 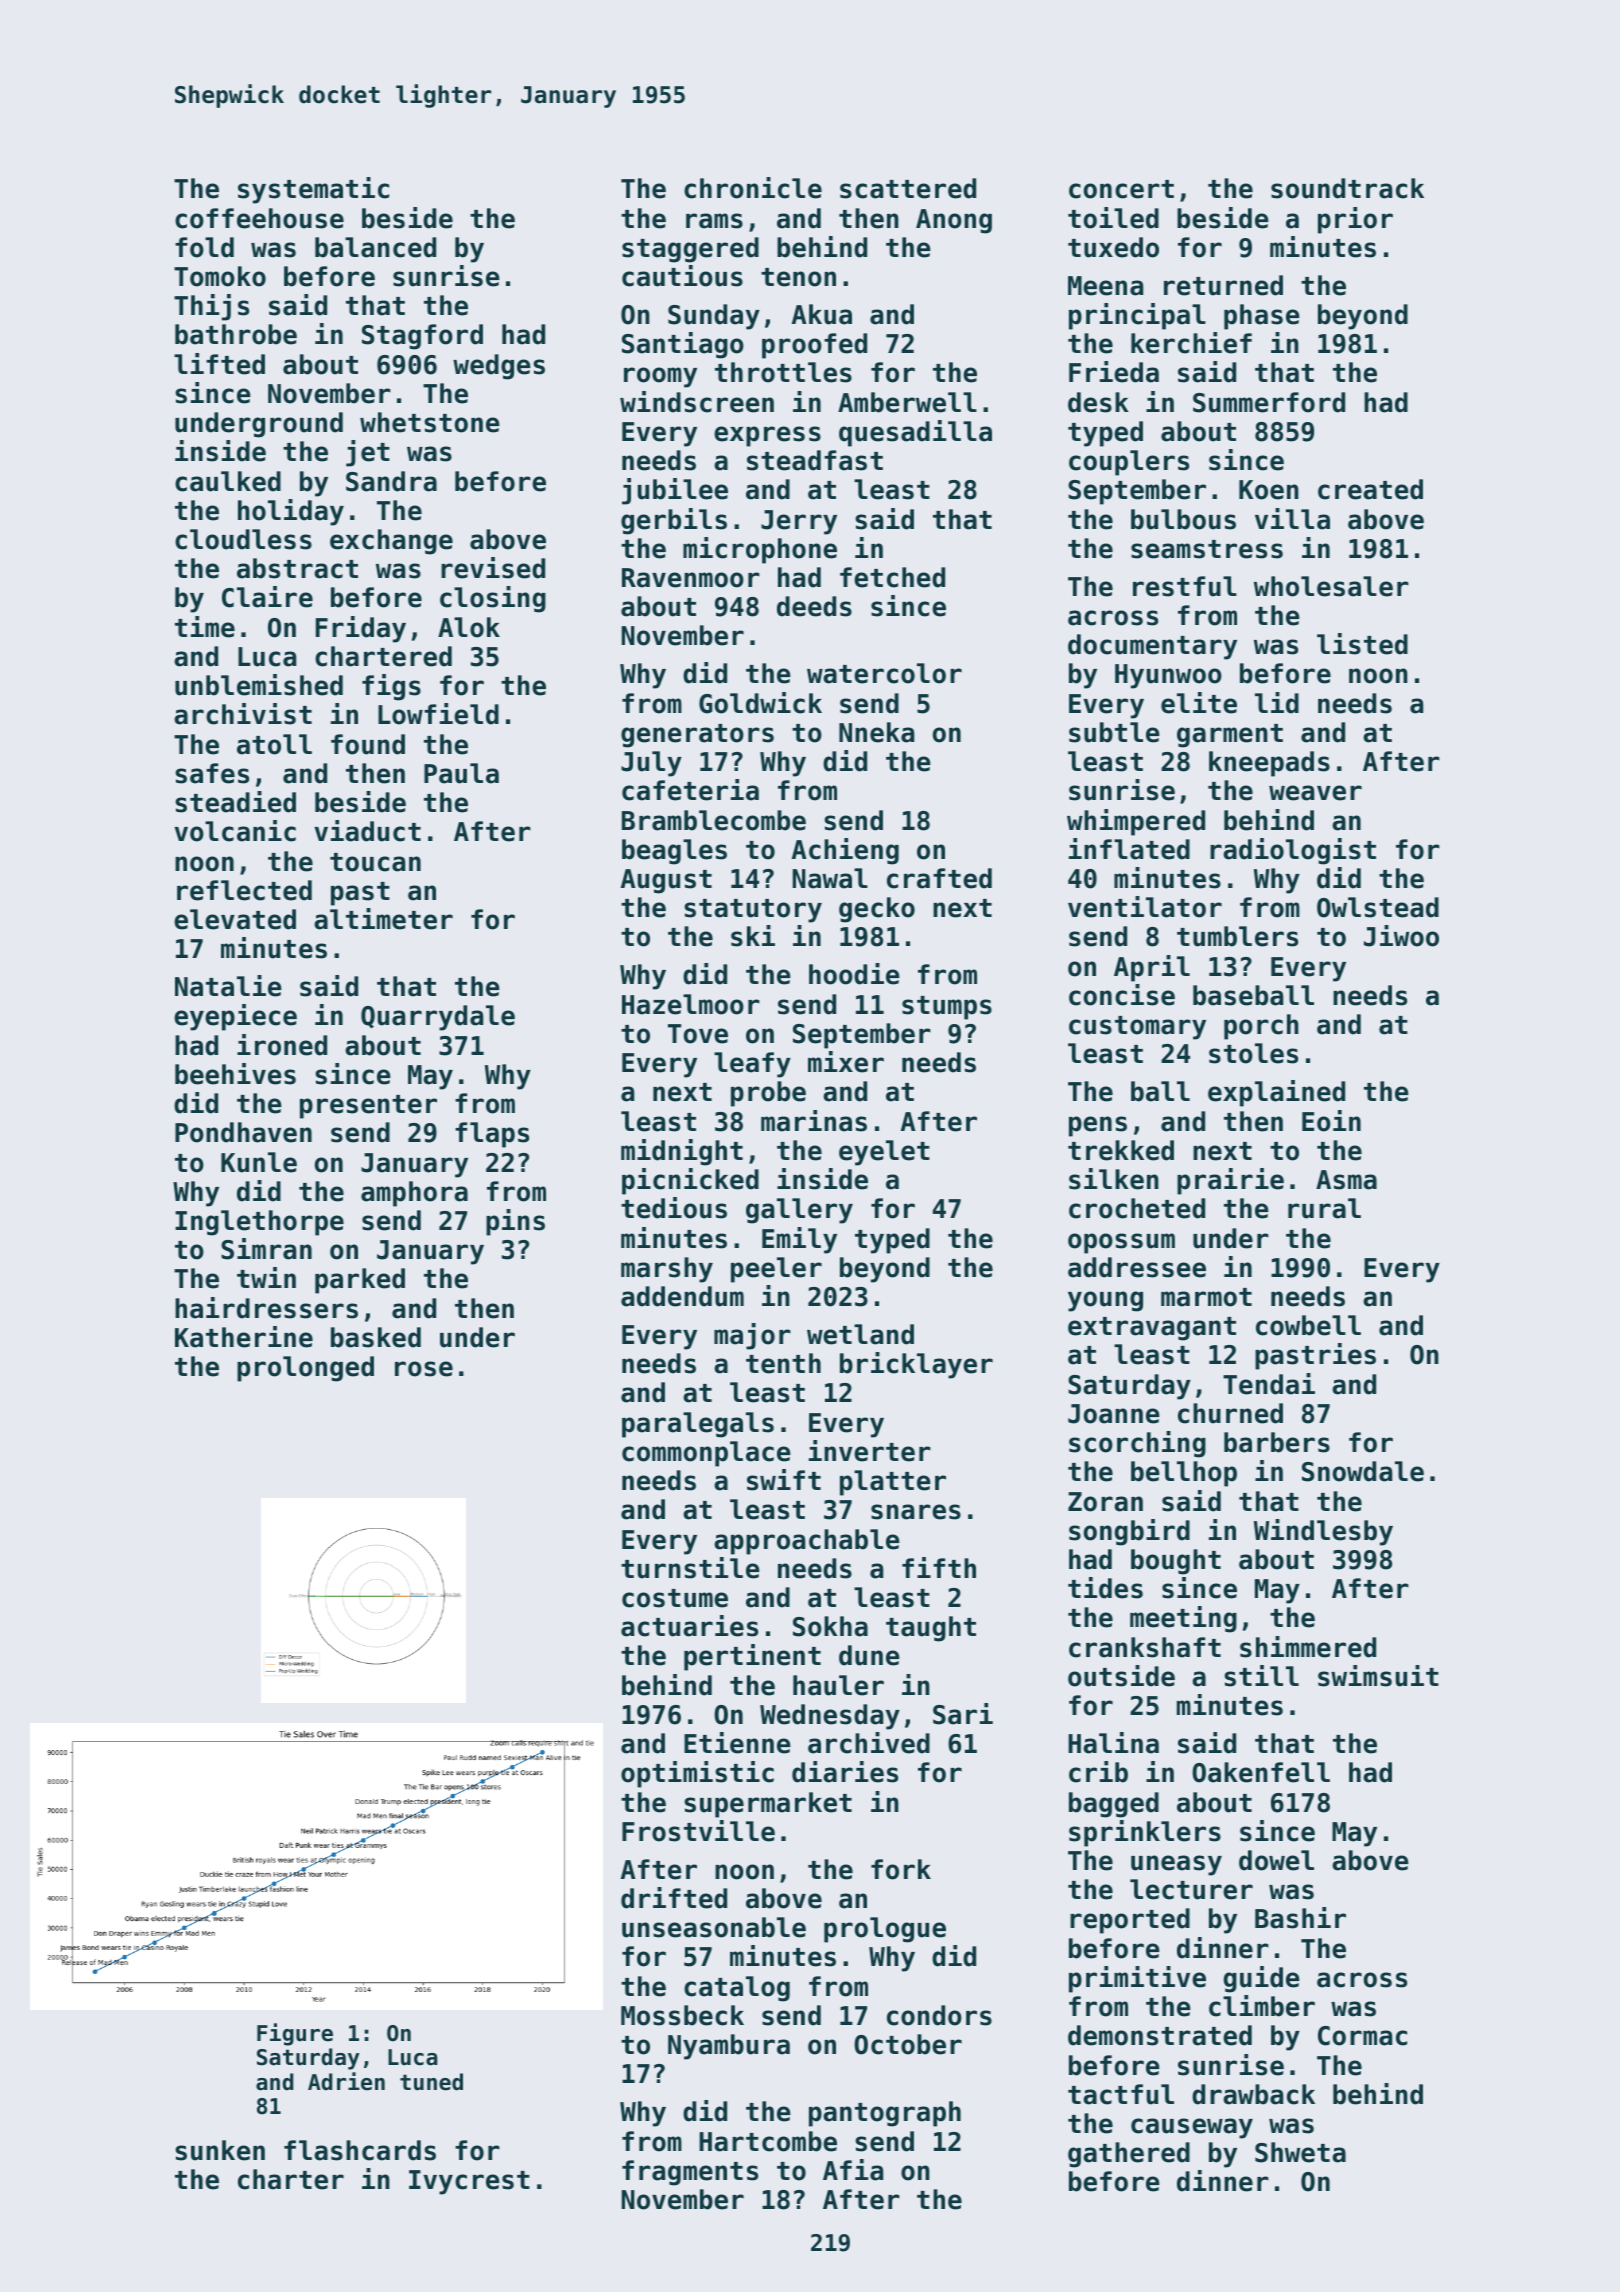 What do you see at coordinates (1378, 1676) in the page?
I see `swimsuit` at bounding box center [1378, 1676].
